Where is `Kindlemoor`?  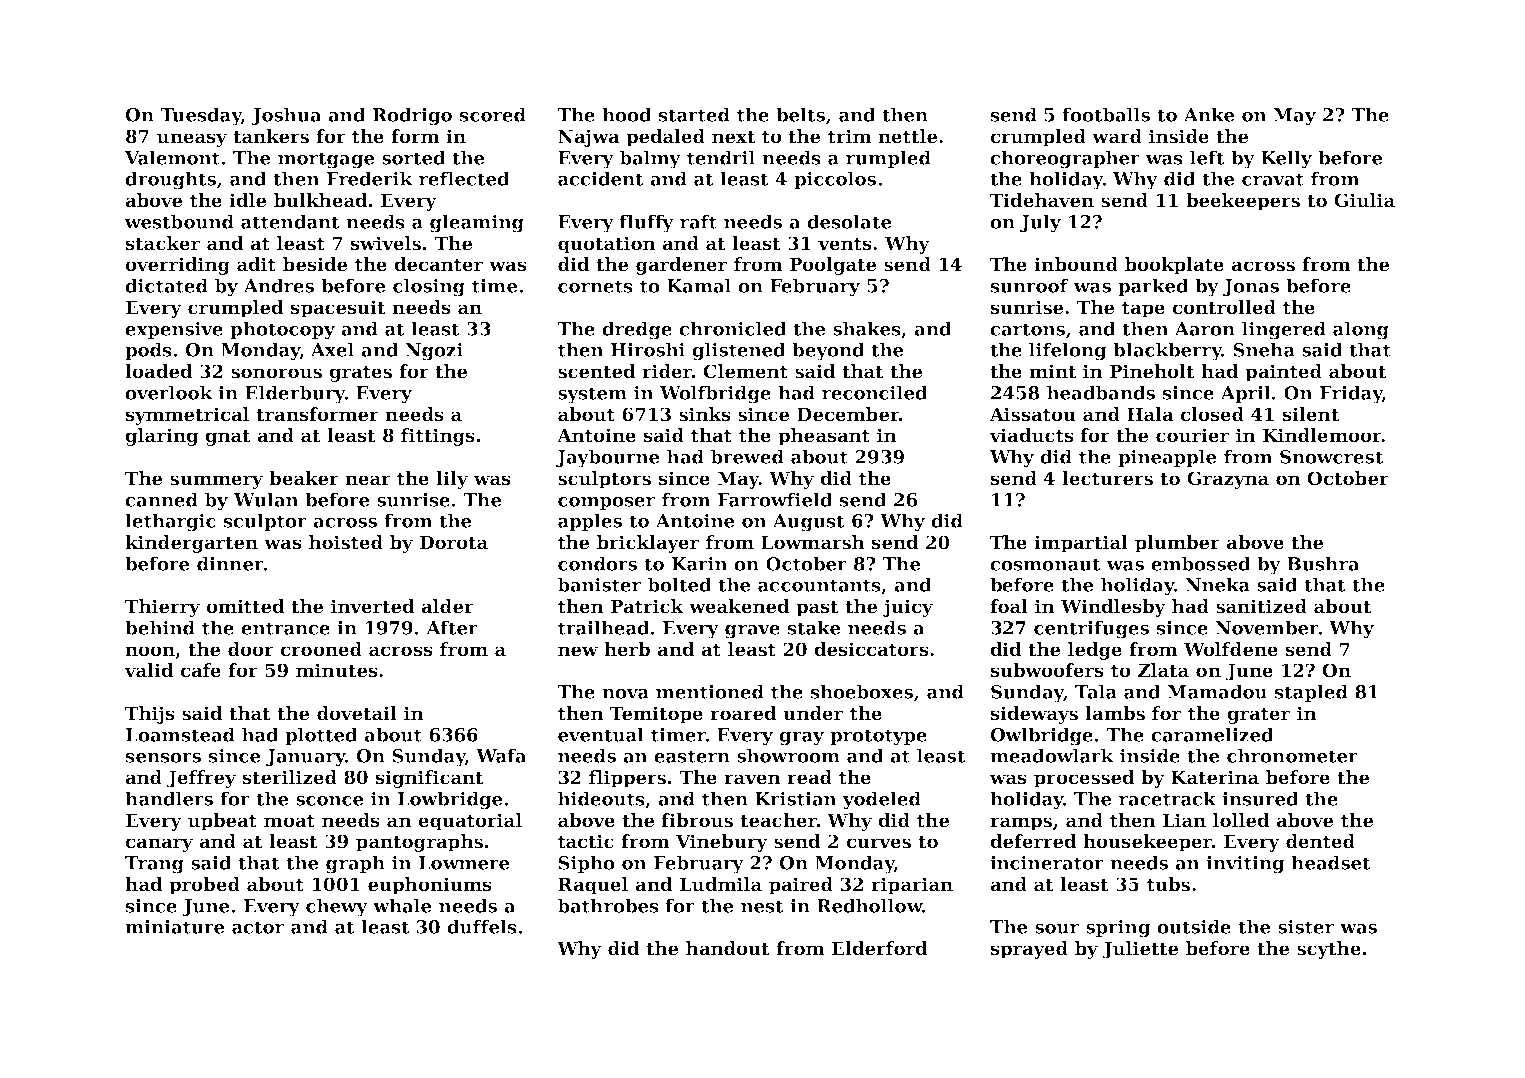 Kindlemoor is located at coordinates (1322, 435).
